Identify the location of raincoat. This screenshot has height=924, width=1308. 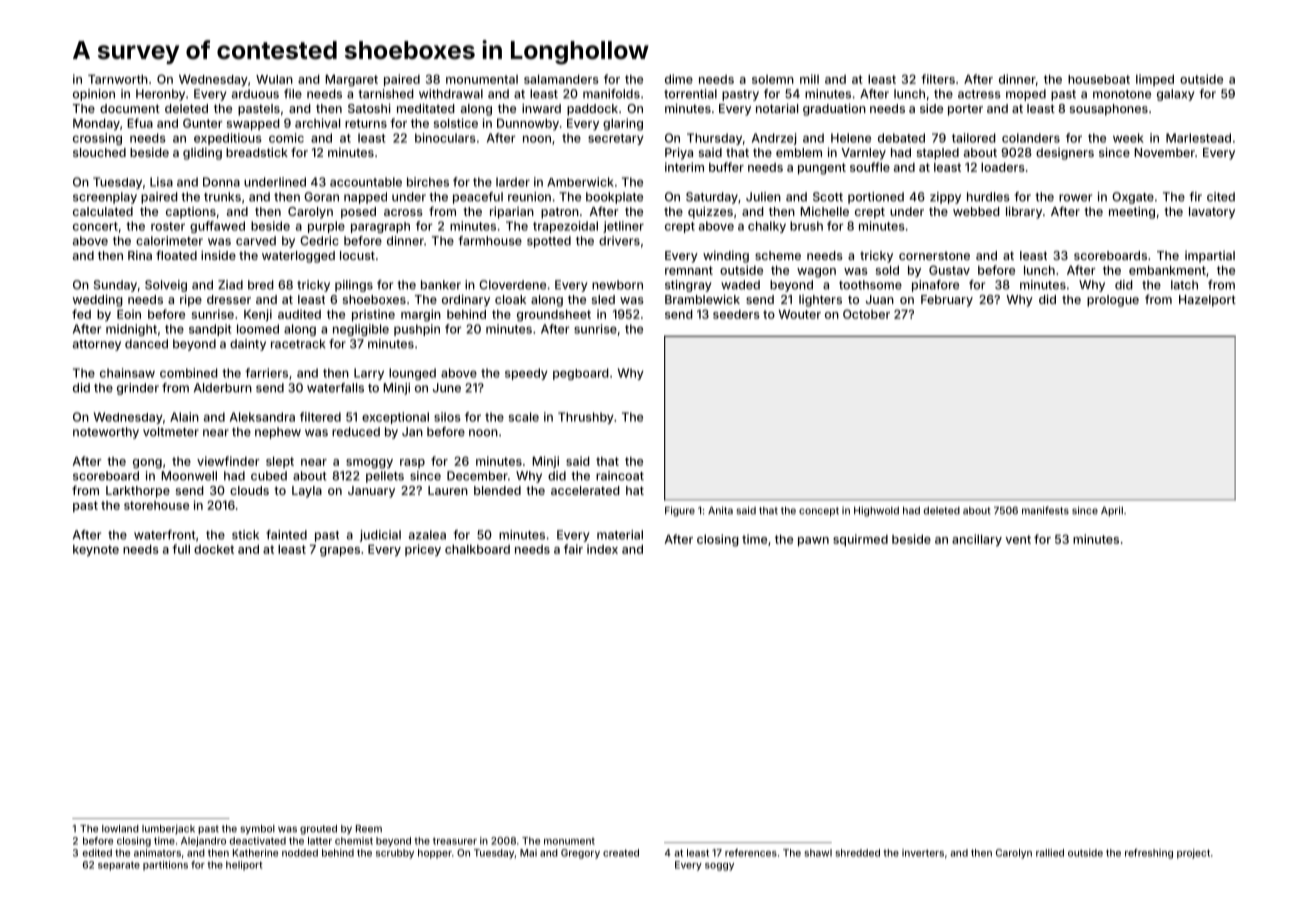
(620, 476).
